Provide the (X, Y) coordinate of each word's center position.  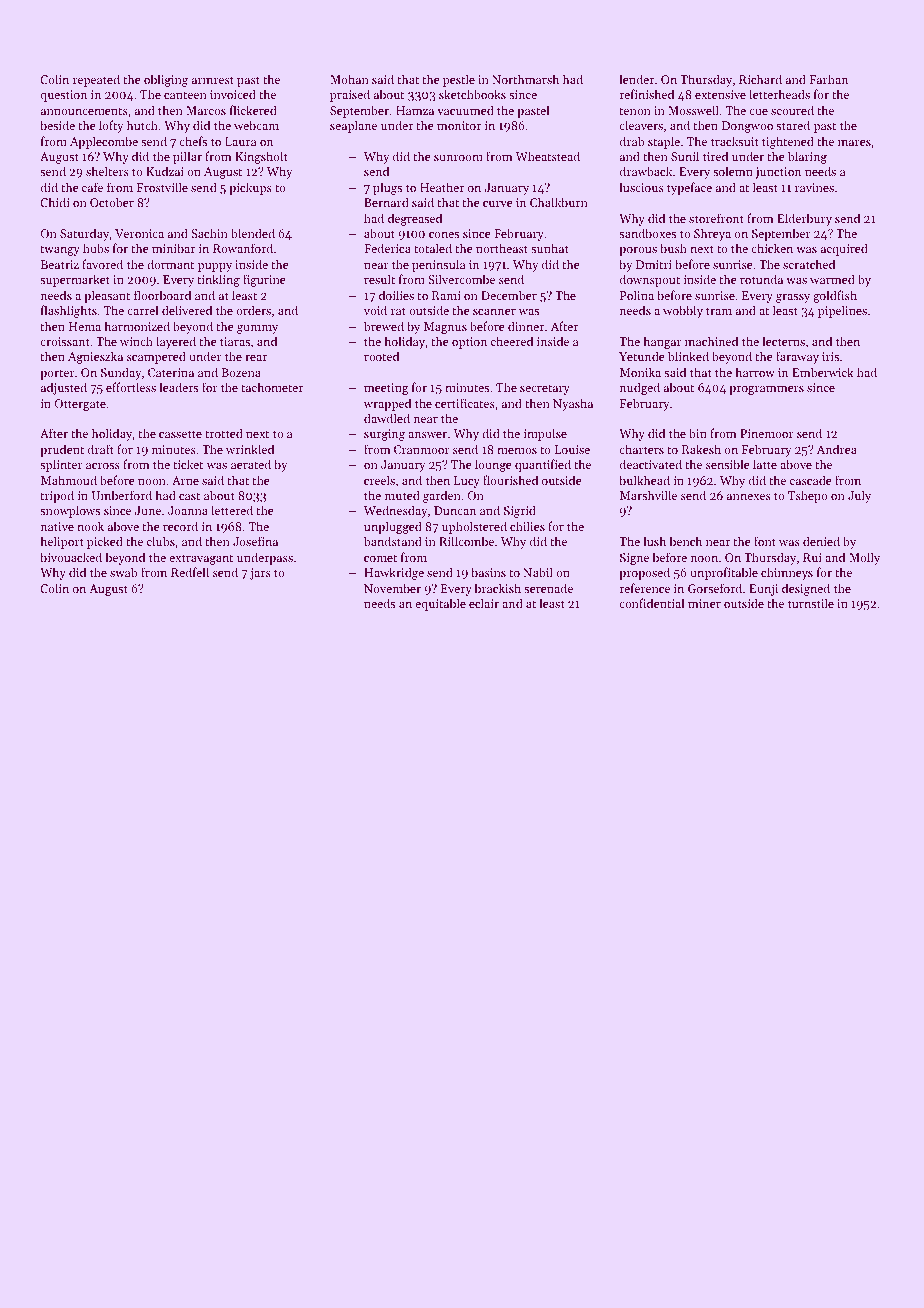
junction (778, 173)
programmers (766, 390)
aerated (251, 464)
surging (384, 435)
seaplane (353, 126)
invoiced (233, 94)
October (112, 202)
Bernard (386, 202)
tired (715, 156)
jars (260, 574)
